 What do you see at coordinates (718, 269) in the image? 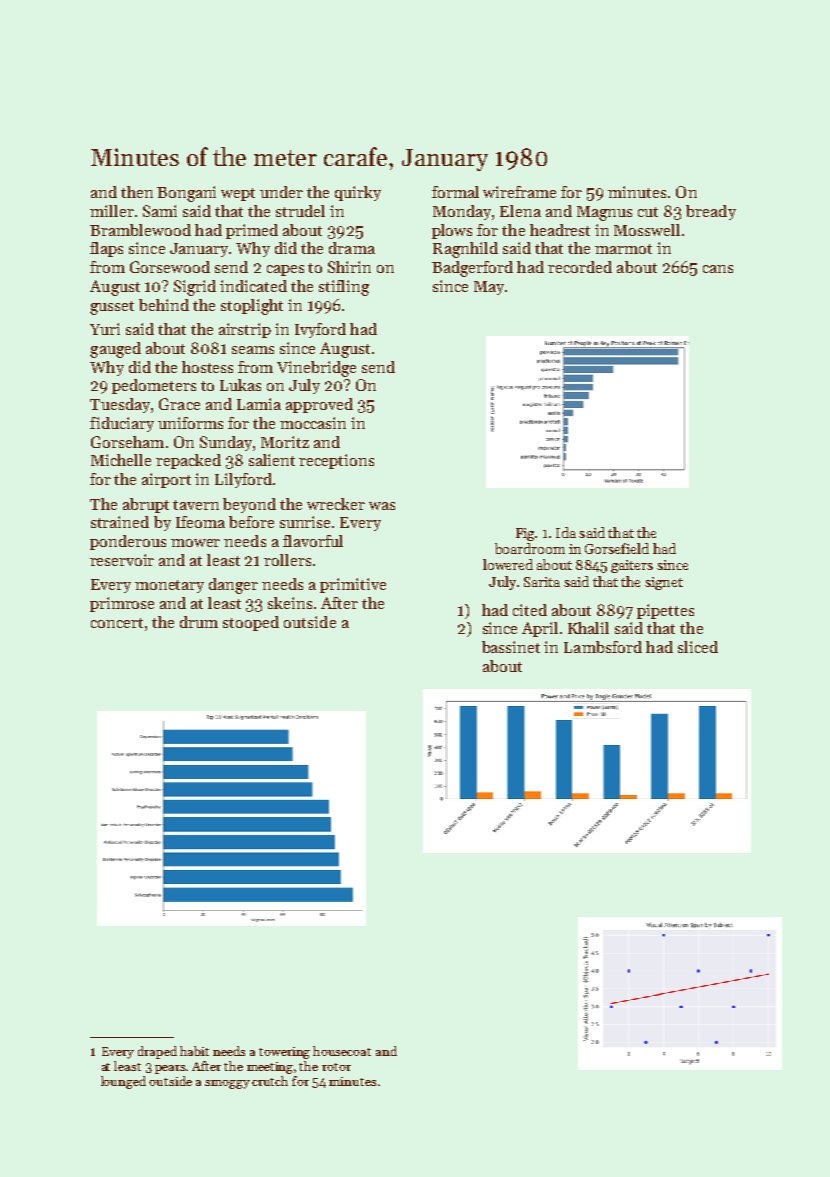
I see `cans` at bounding box center [718, 269].
